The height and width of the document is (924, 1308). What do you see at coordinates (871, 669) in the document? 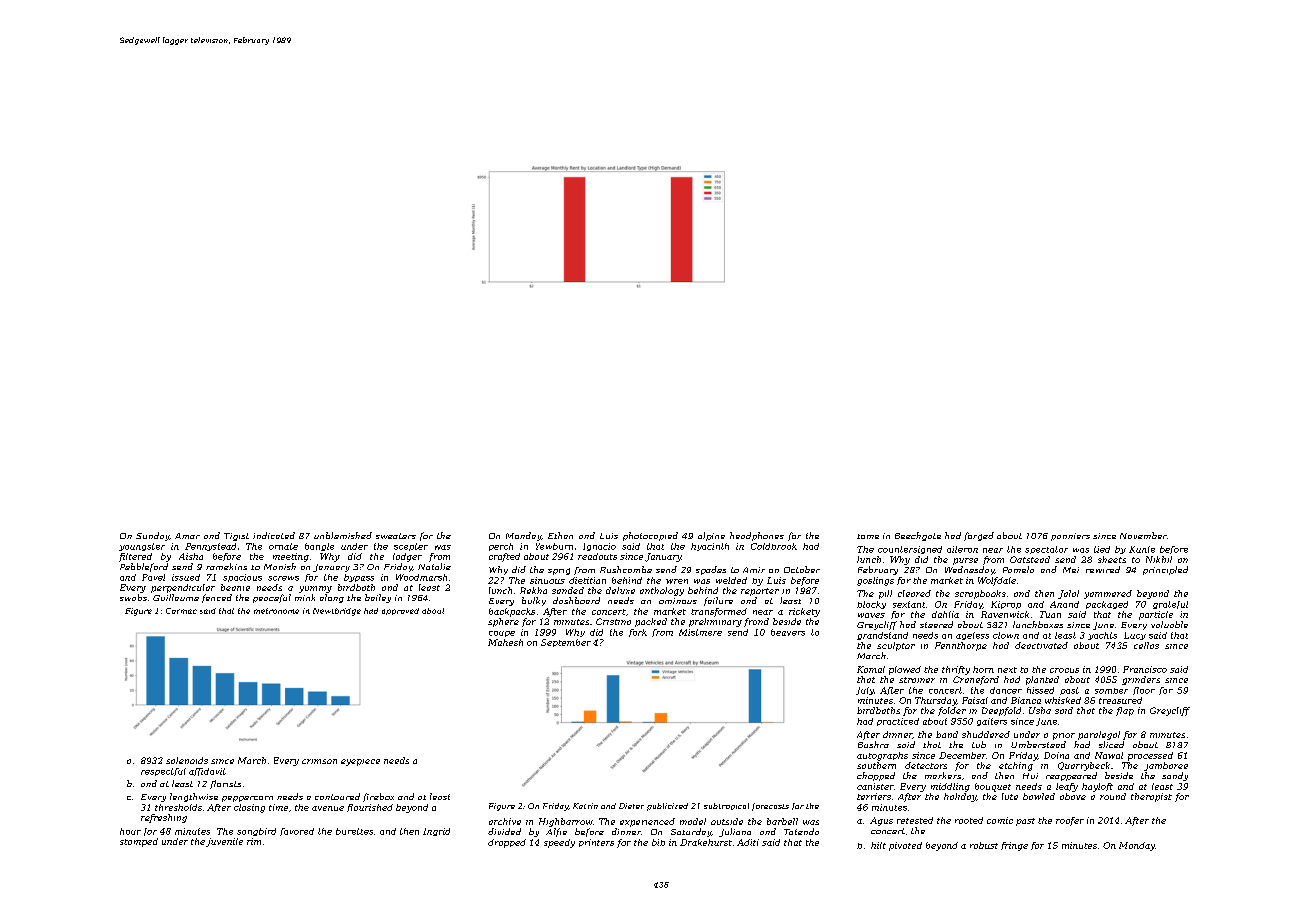
I see `Komal` at bounding box center [871, 669].
